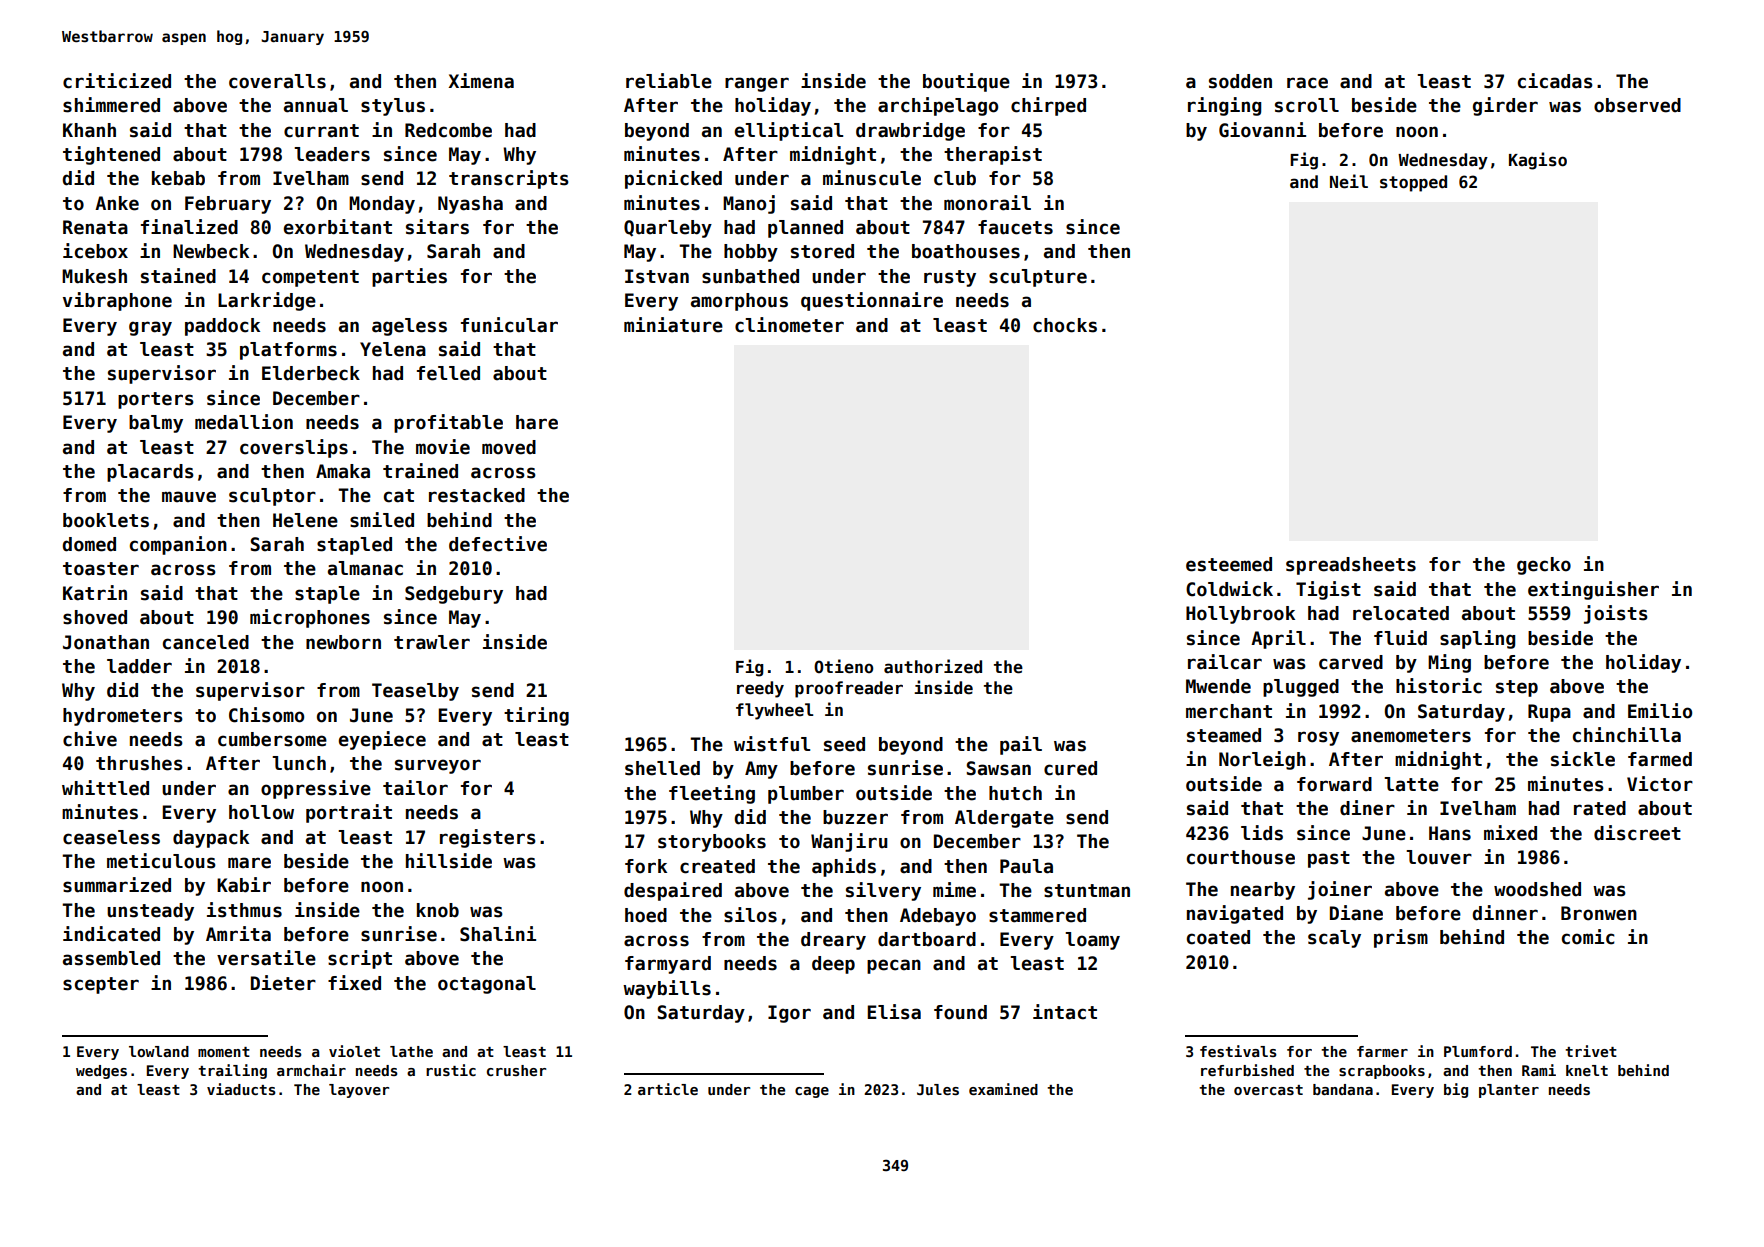 This image has height=1247, width=1764. Describe the element at coordinates (1517, 688) in the image. I see `step` at that location.
